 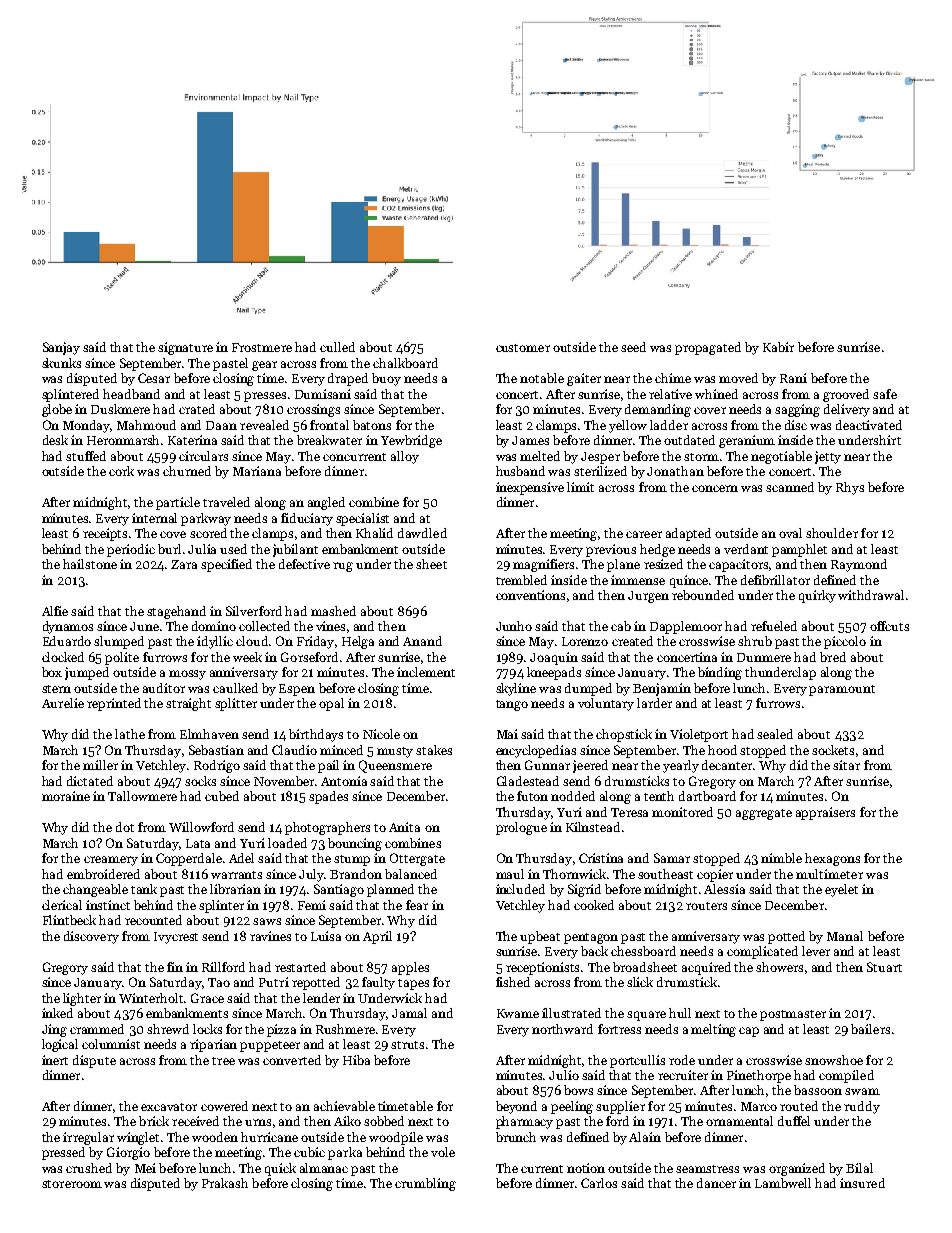 I want to click on storm, so click(x=701, y=457).
